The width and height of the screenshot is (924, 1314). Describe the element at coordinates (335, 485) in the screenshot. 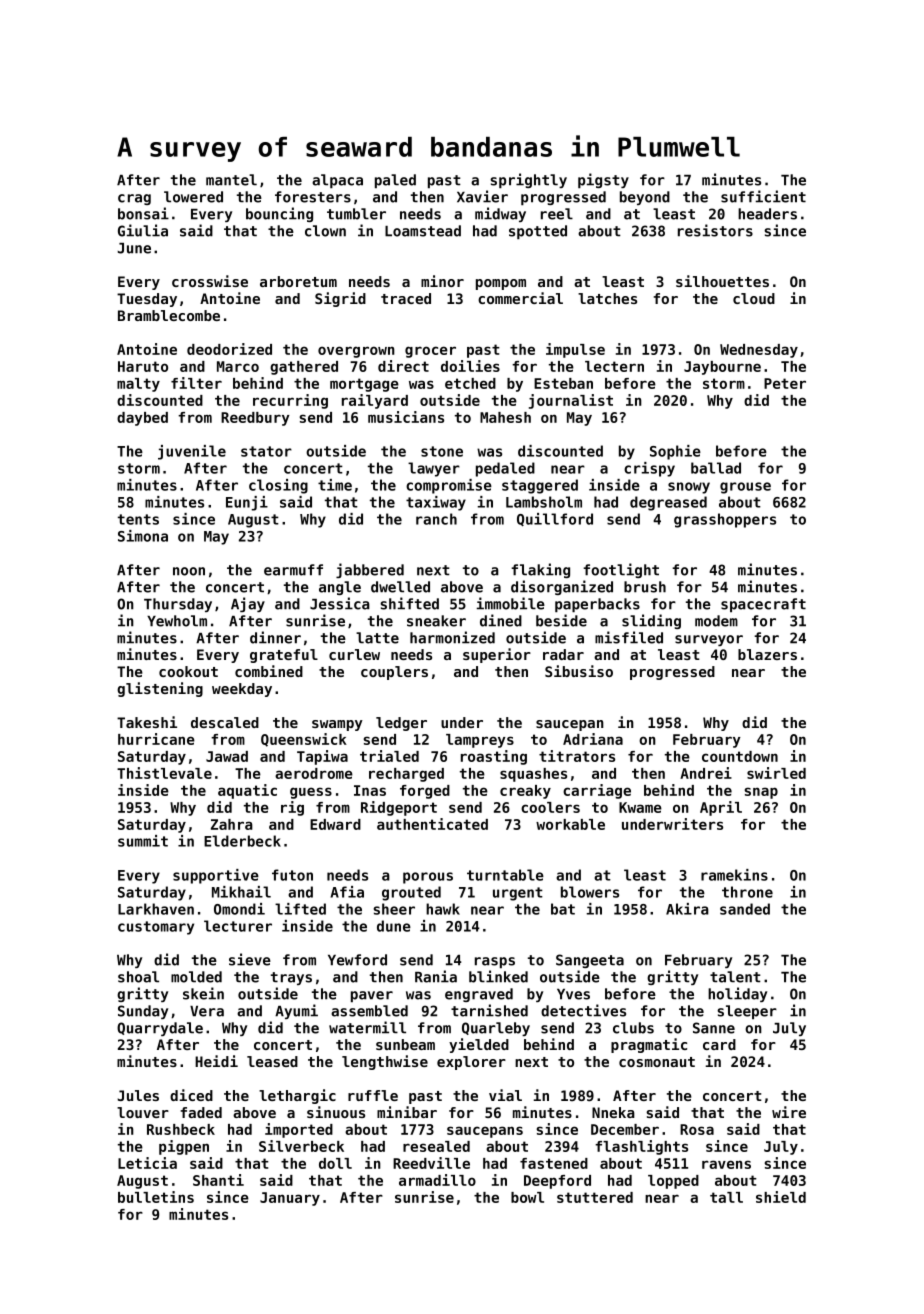

I see `time` at that location.
